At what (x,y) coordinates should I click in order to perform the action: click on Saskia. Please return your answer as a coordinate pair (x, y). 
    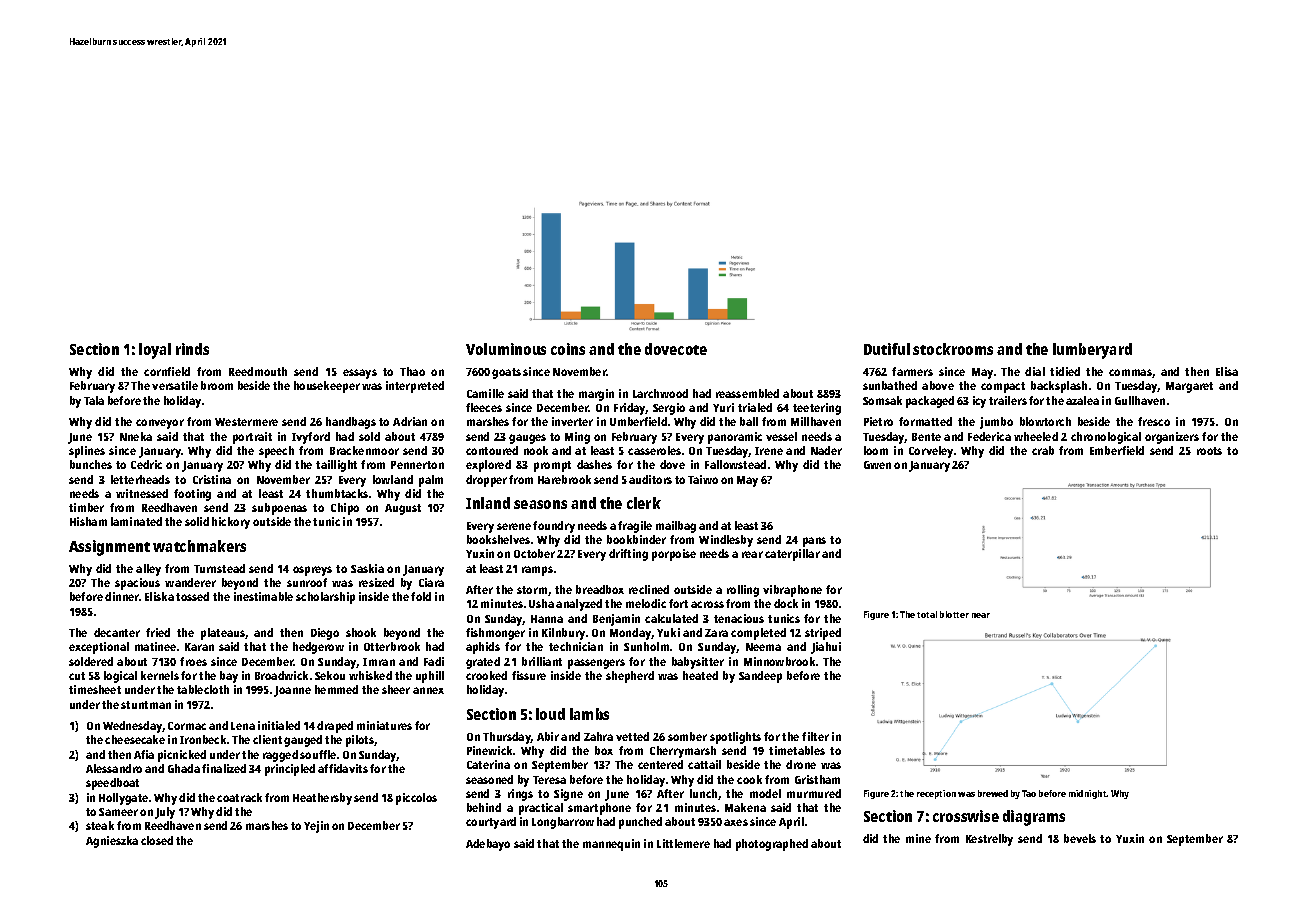
    Looking at the image, I should click on (367, 568).
